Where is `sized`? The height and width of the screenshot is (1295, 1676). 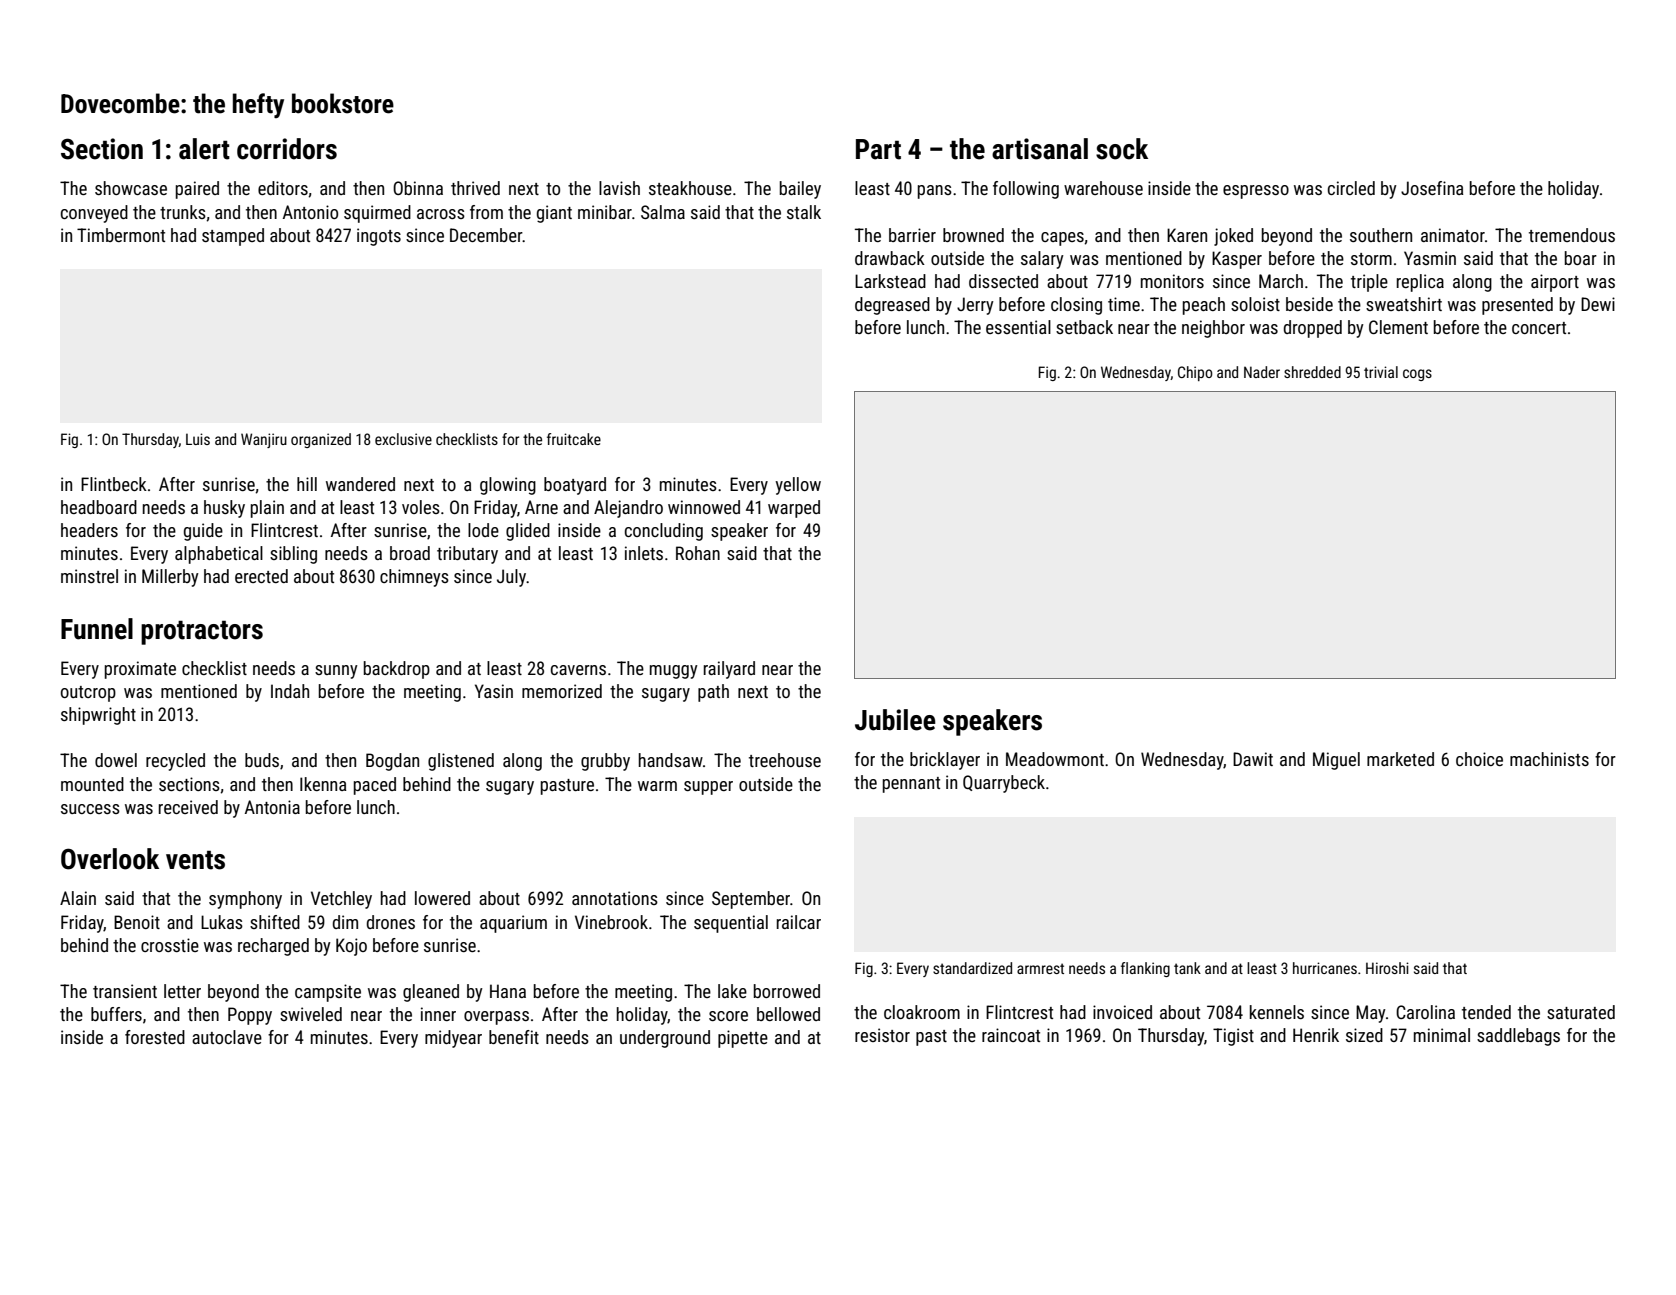
sized is located at coordinates (1364, 1035).
